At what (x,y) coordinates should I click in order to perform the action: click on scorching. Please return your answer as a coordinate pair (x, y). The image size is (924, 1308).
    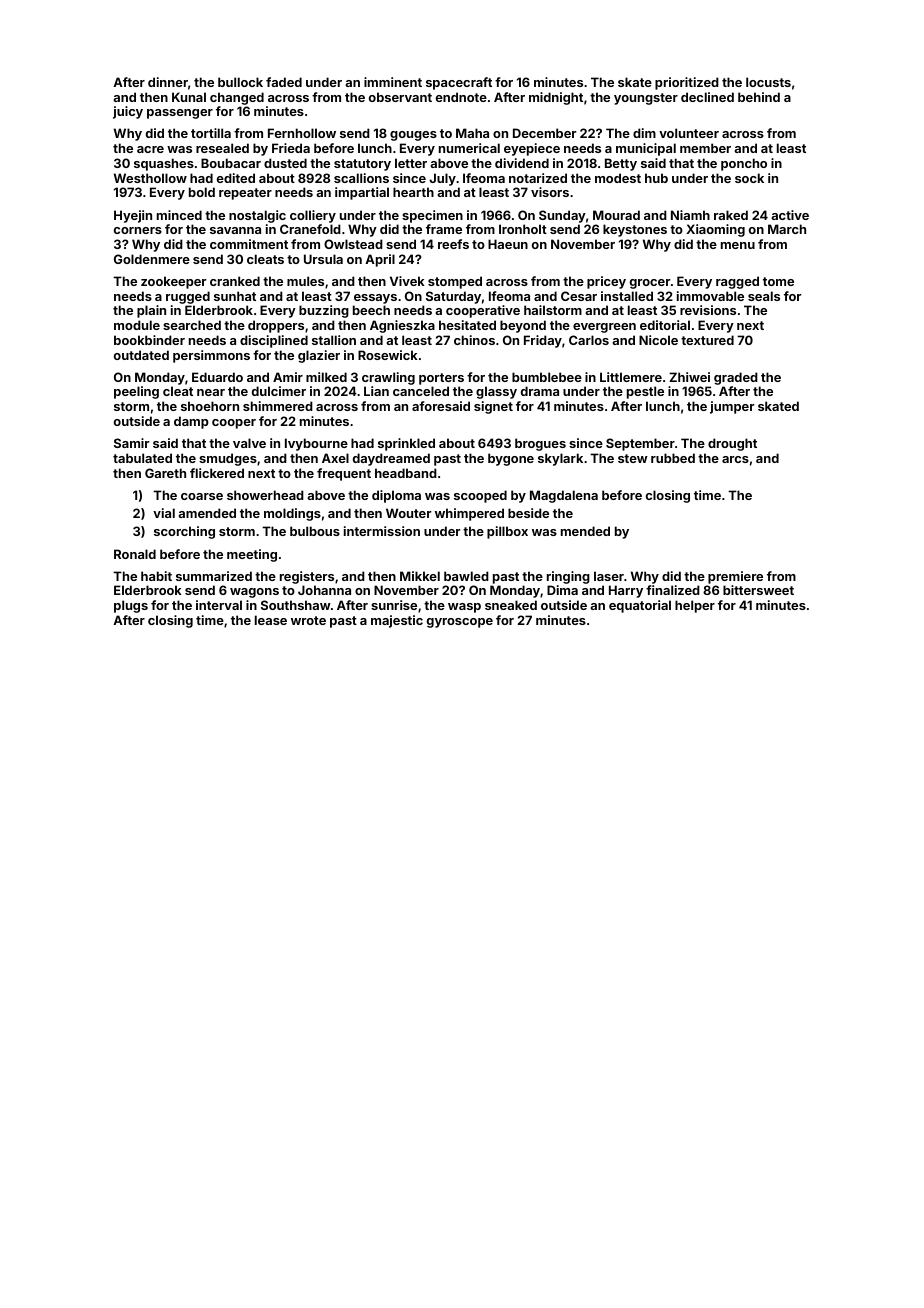
    Looking at the image, I should click on (184, 532).
